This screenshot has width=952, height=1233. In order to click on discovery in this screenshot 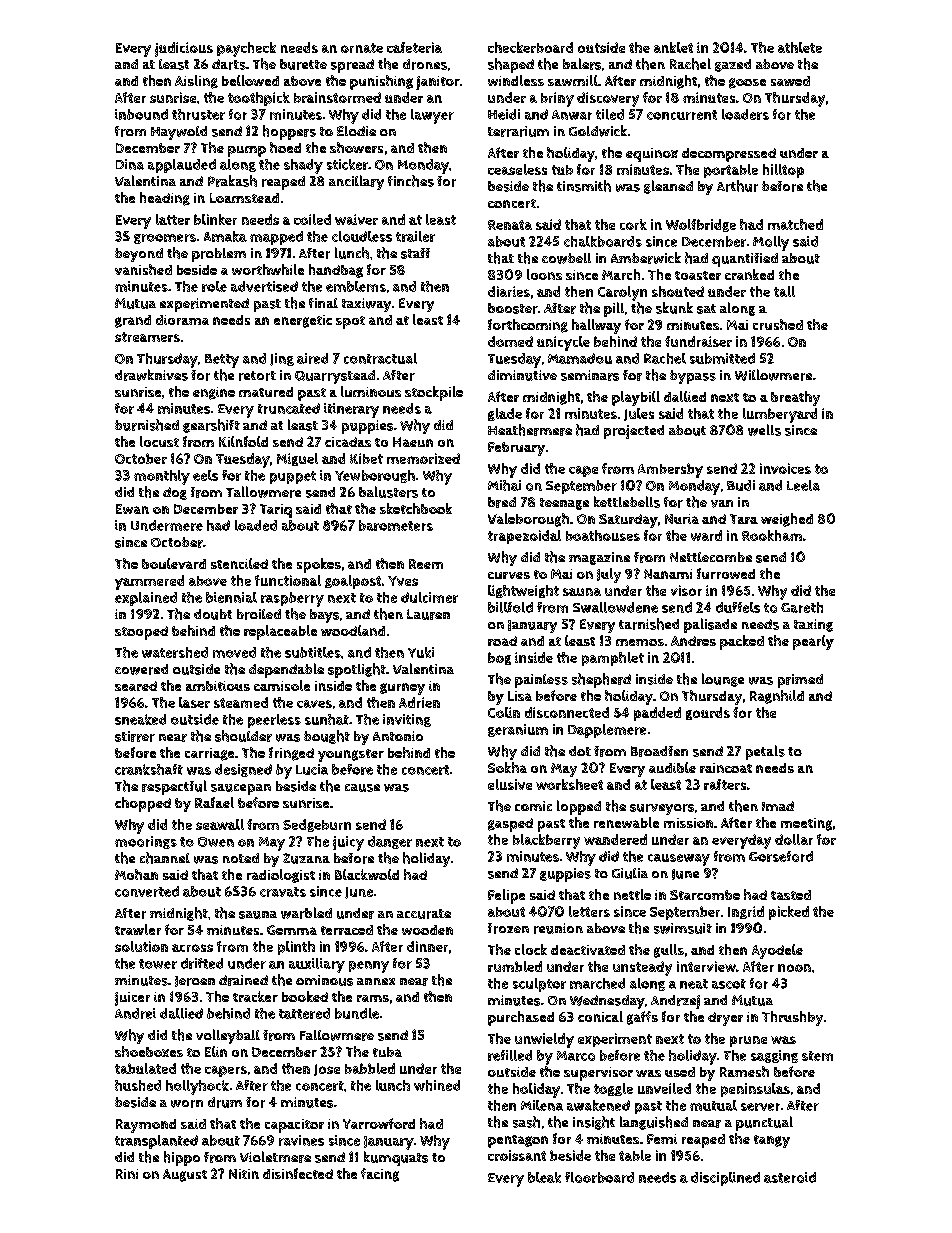, I will do `click(608, 99)`.
